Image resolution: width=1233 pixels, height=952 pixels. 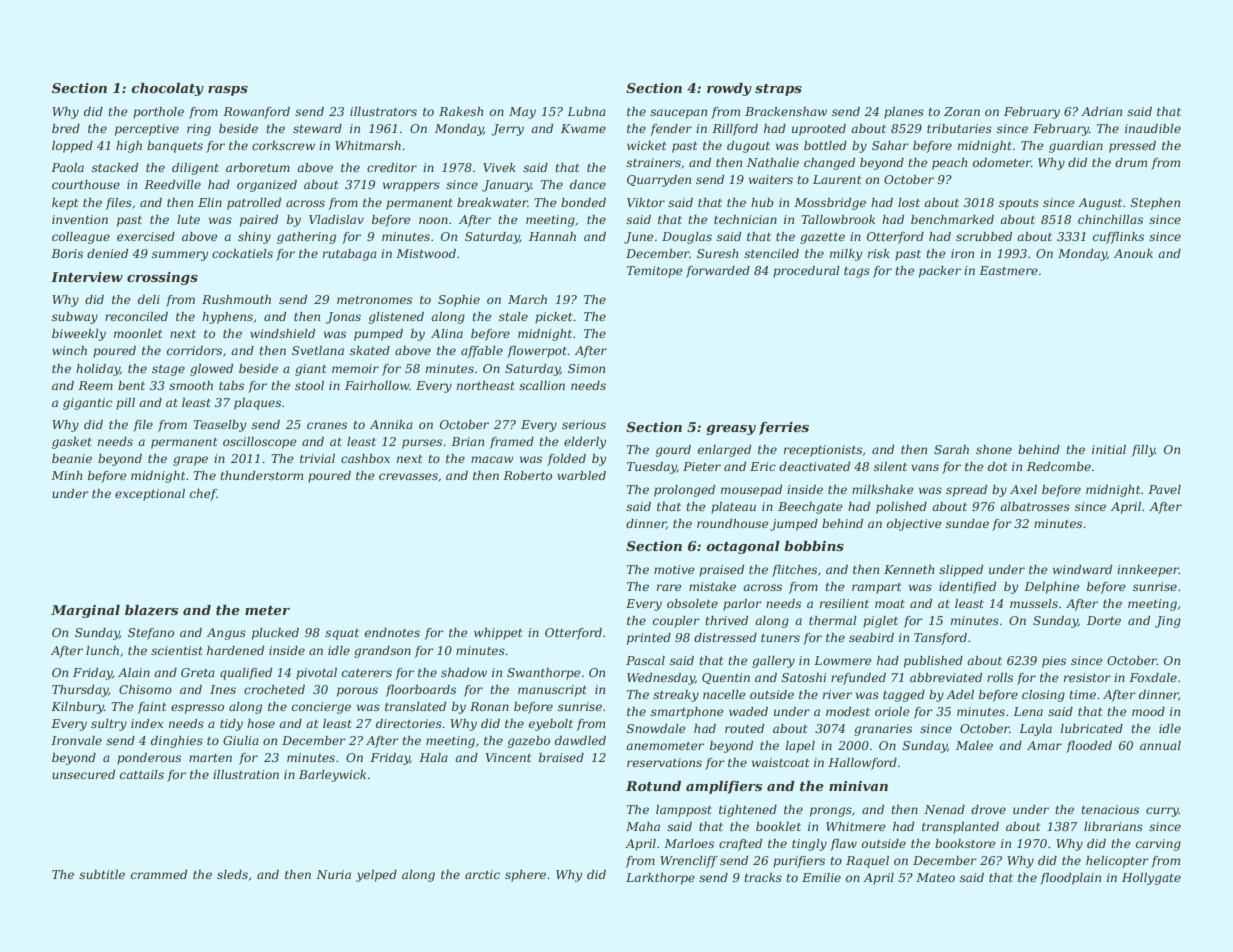 I want to click on gasket, so click(x=72, y=443).
